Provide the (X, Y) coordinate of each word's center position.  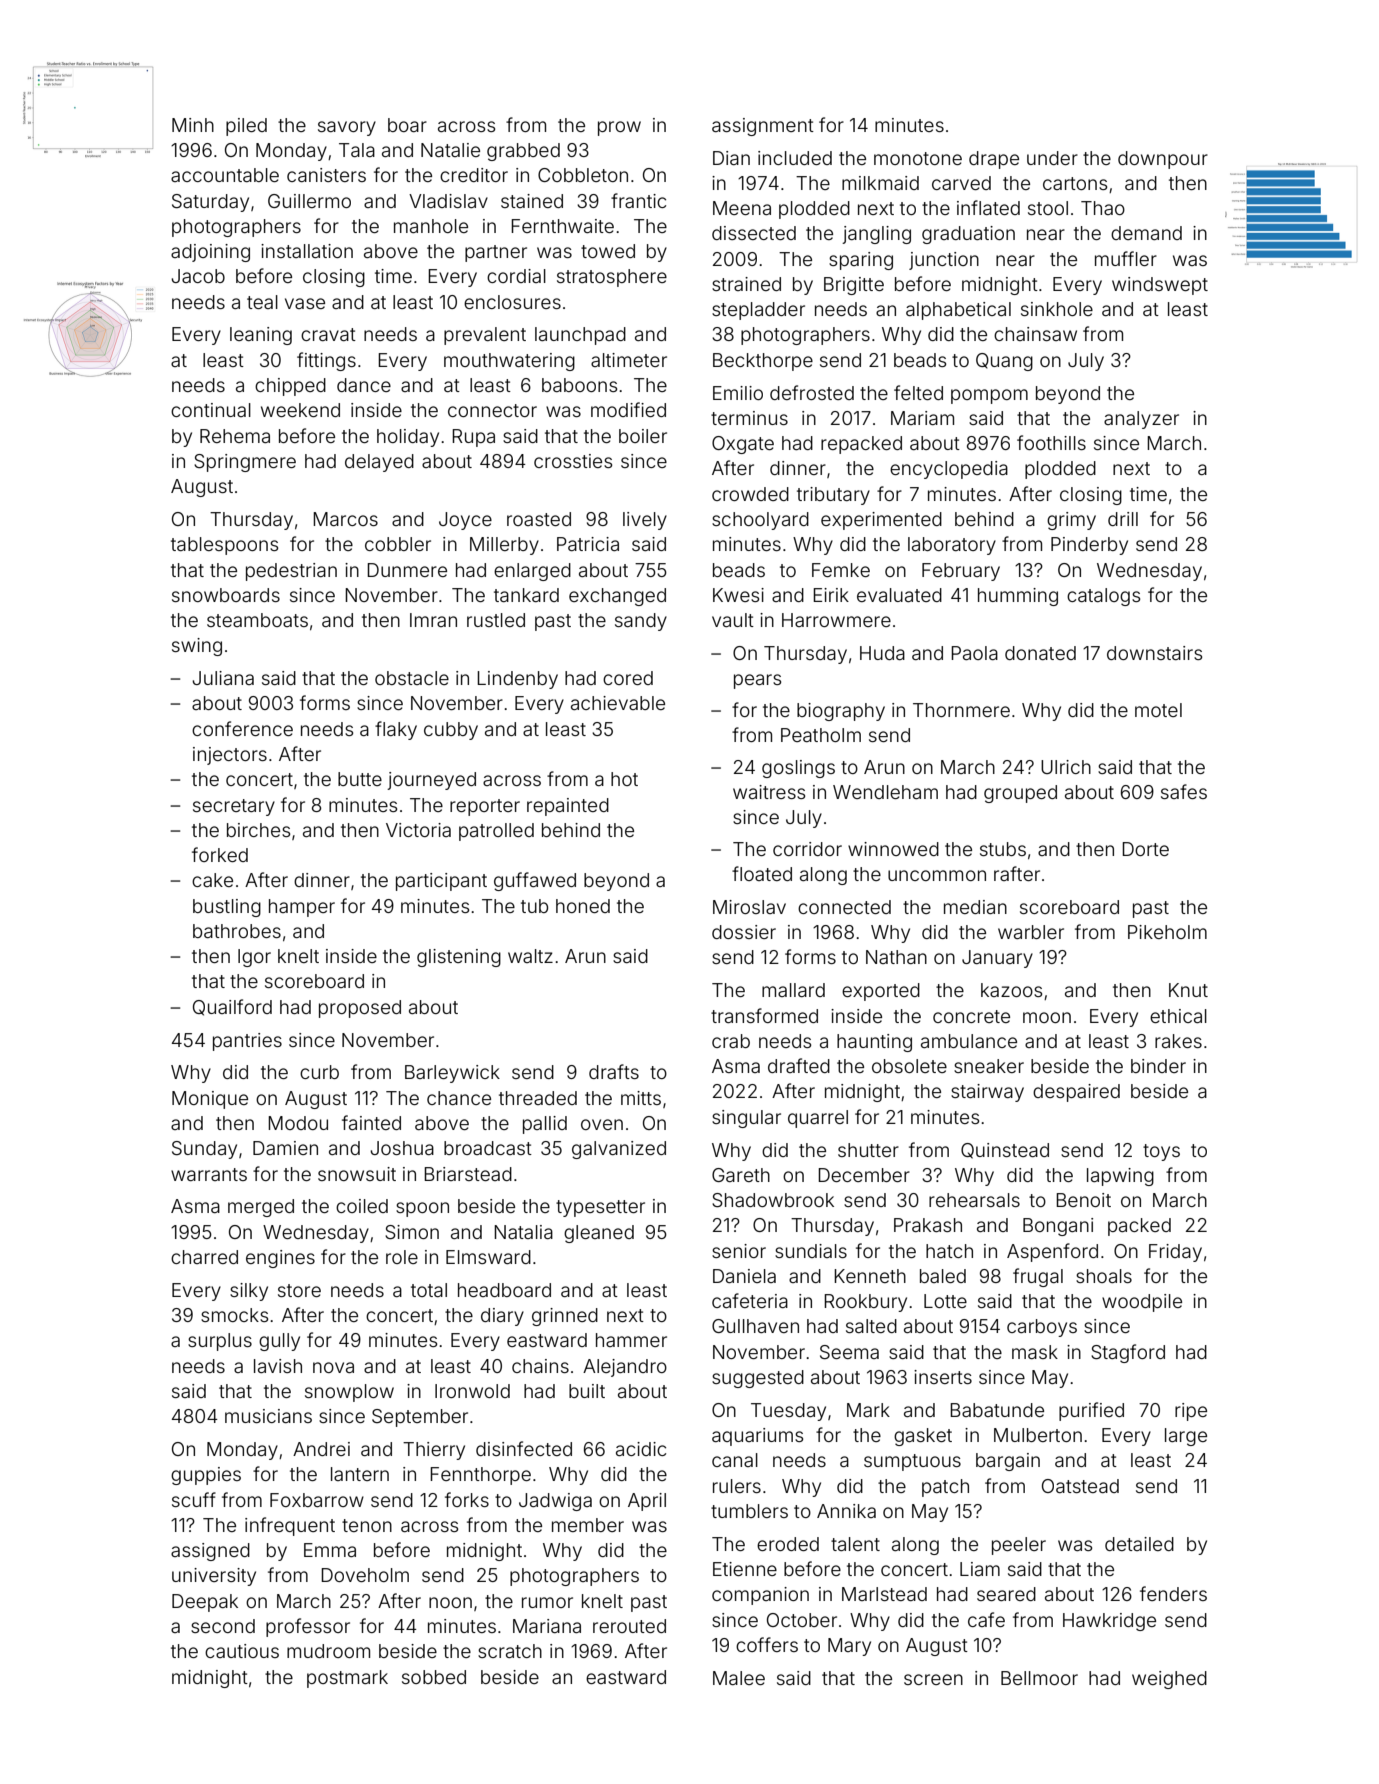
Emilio (738, 393)
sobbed (434, 1677)
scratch (510, 1651)
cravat (328, 334)
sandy (641, 622)
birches (258, 830)
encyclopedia (949, 470)
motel (1158, 710)
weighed (1169, 1680)
